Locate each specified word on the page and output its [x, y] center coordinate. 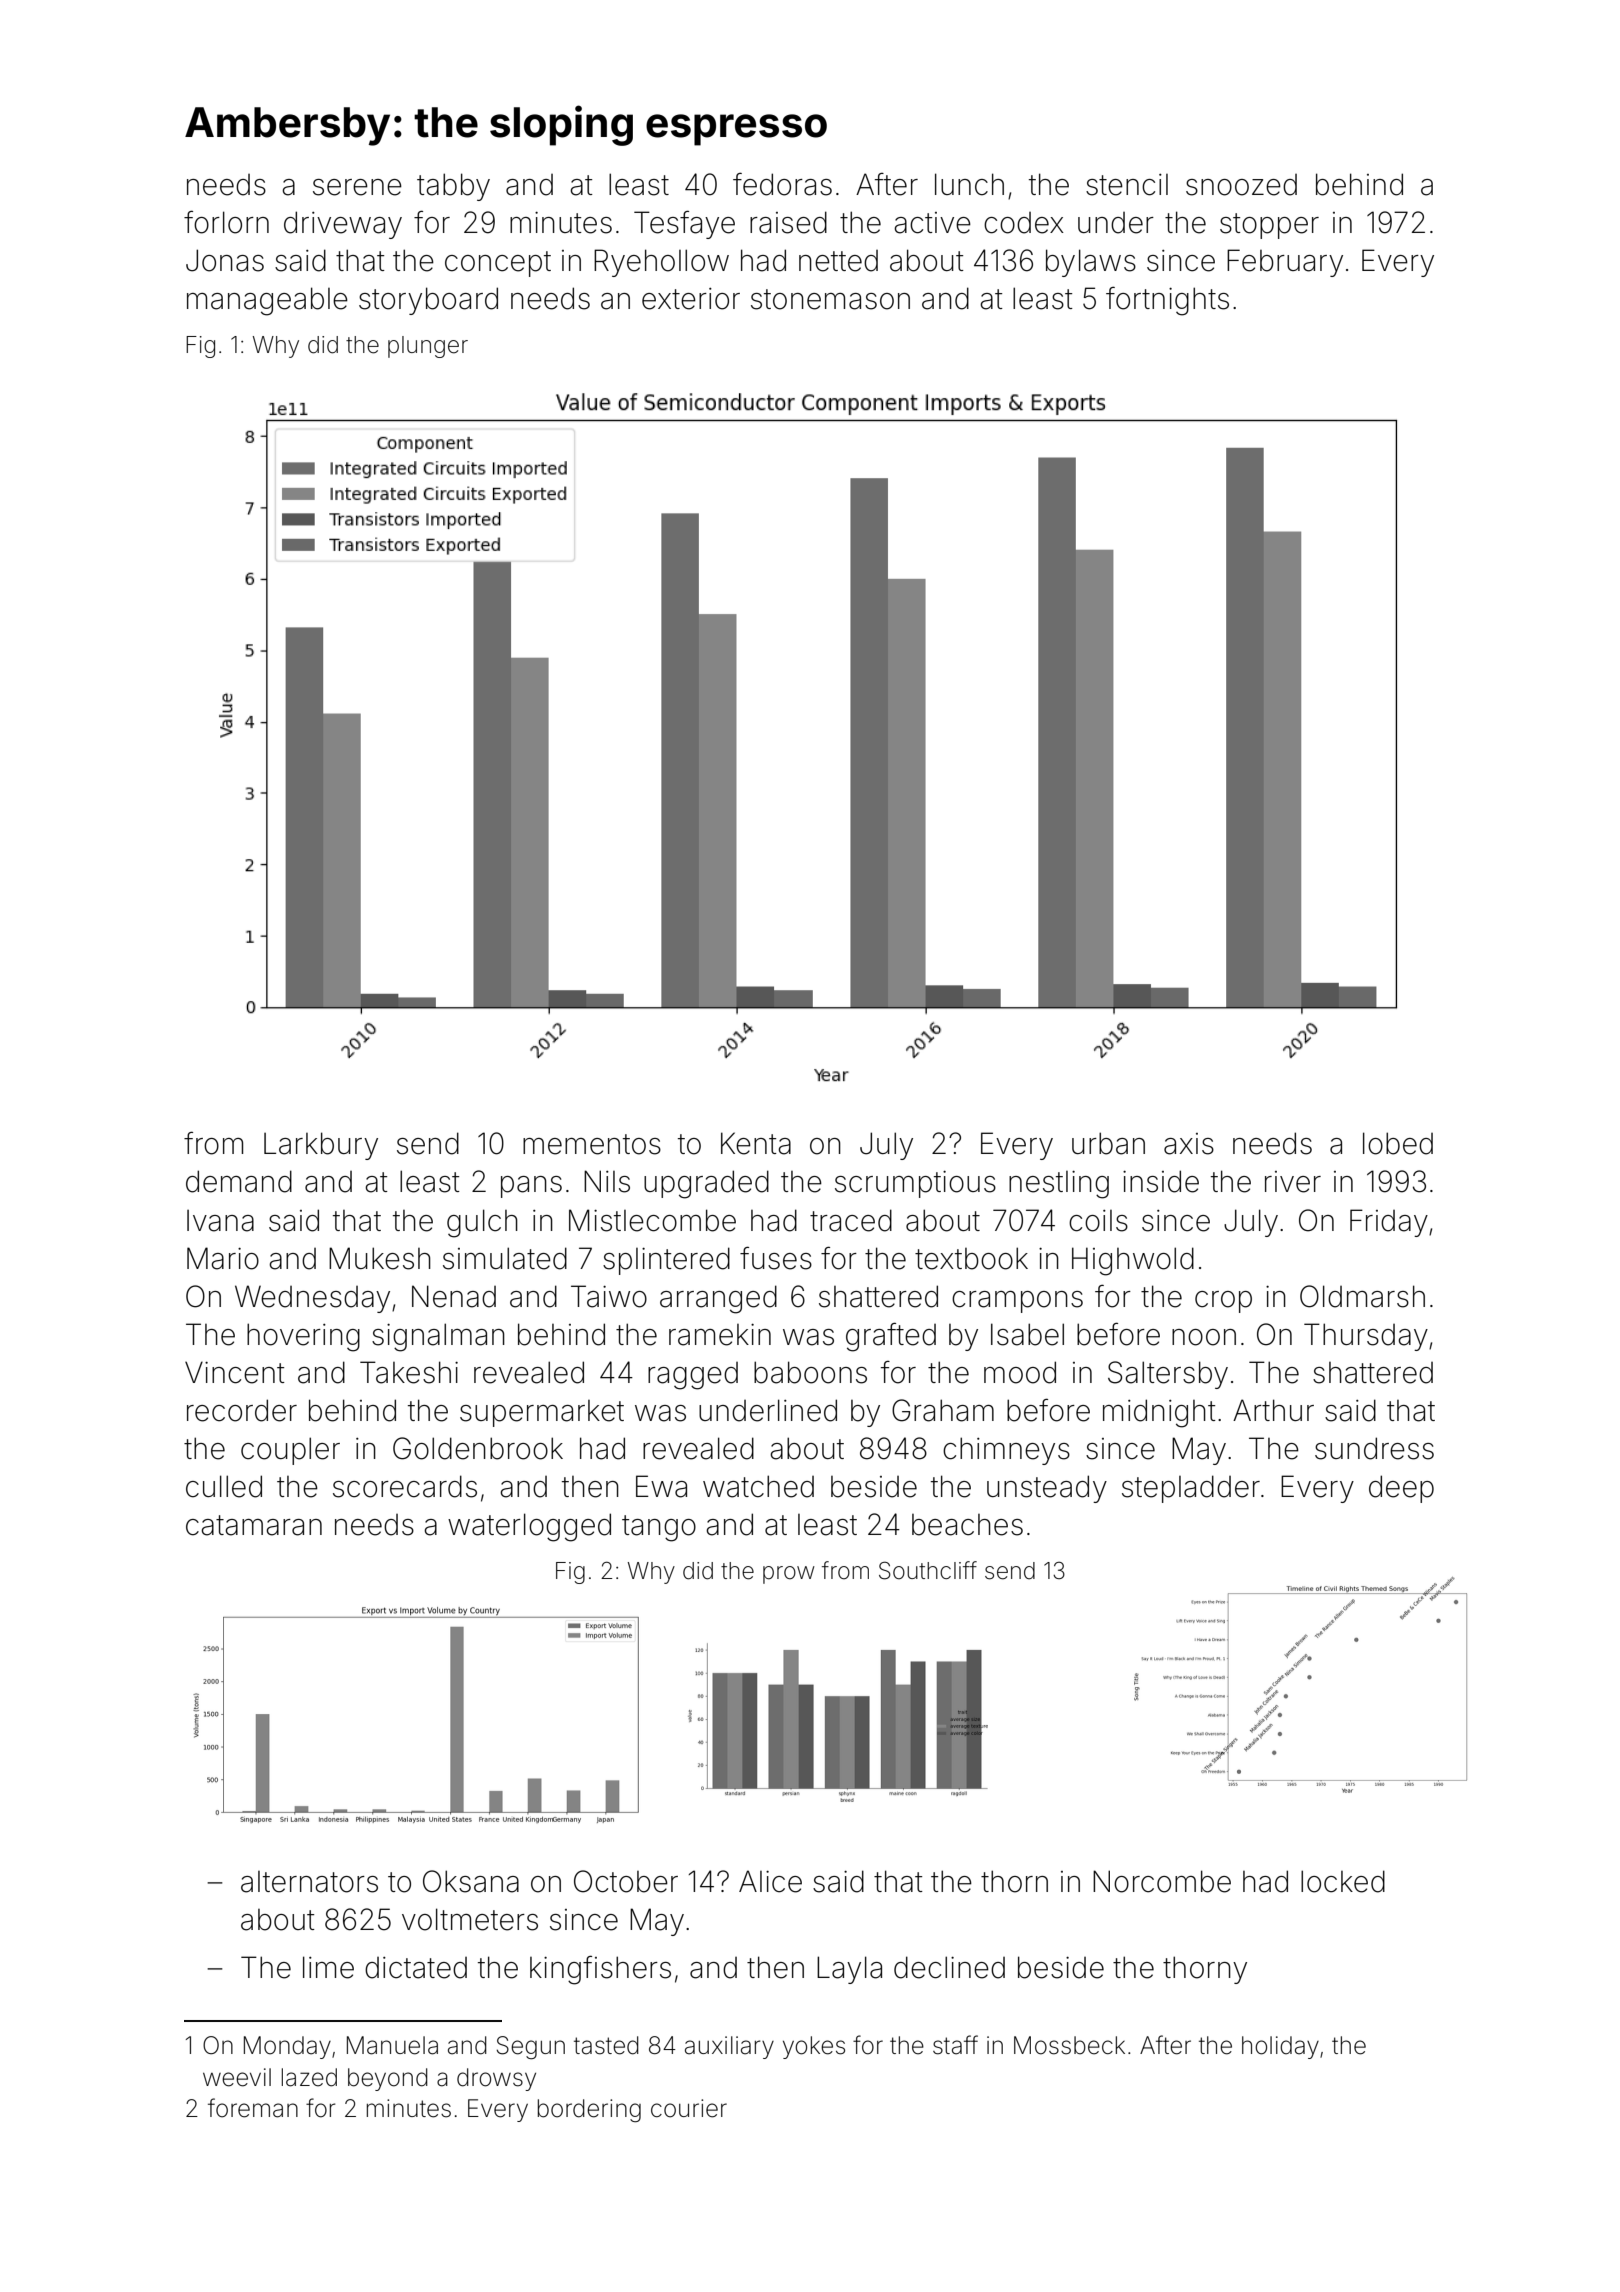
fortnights [1167, 301]
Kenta [756, 1143]
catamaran [254, 1525]
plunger [428, 347]
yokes [814, 2047]
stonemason [830, 299]
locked [1343, 1881]
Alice [770, 1881]
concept [498, 264]
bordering [589, 2110]
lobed [1398, 1143]
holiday [1280, 2047]
